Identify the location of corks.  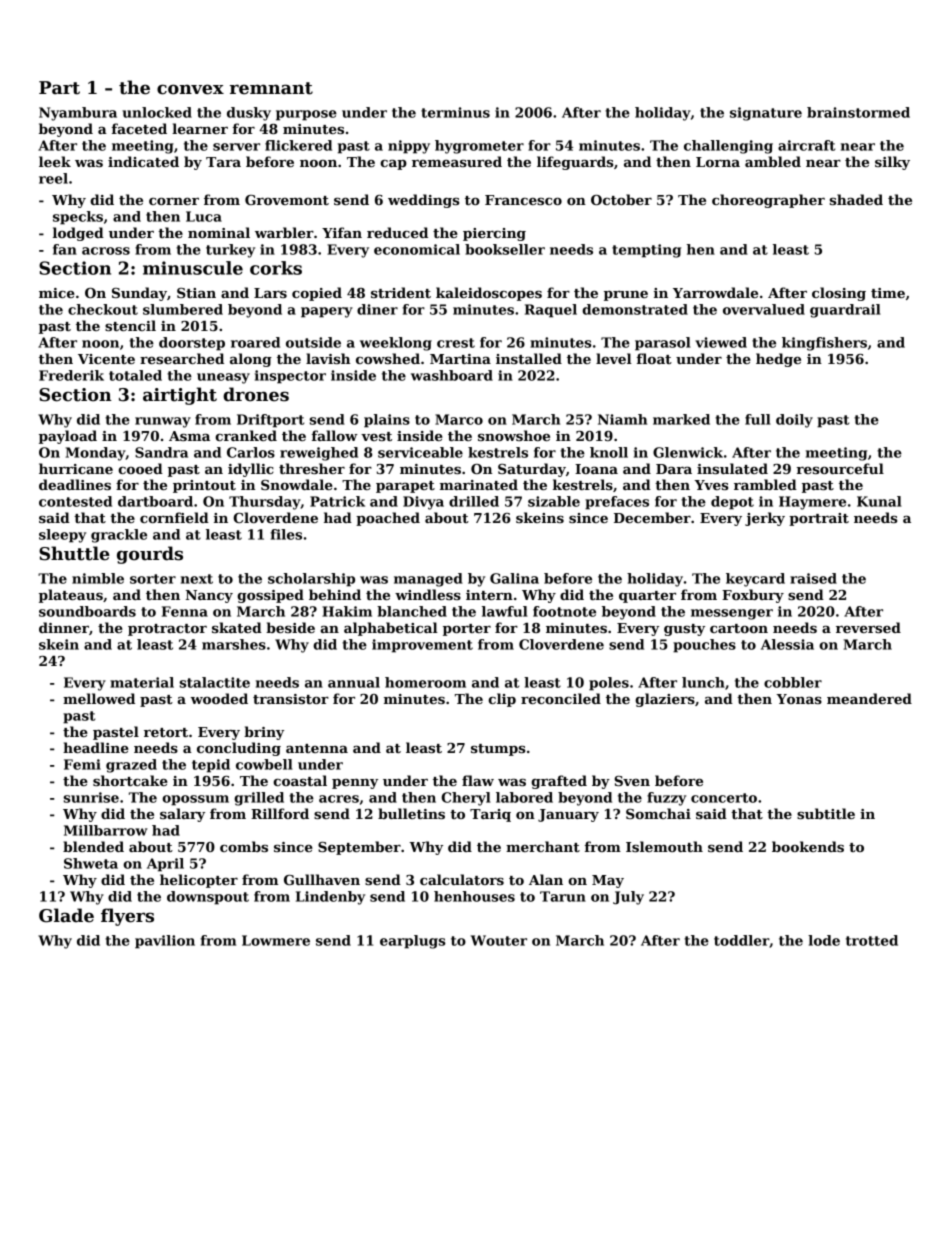
(276, 268).
